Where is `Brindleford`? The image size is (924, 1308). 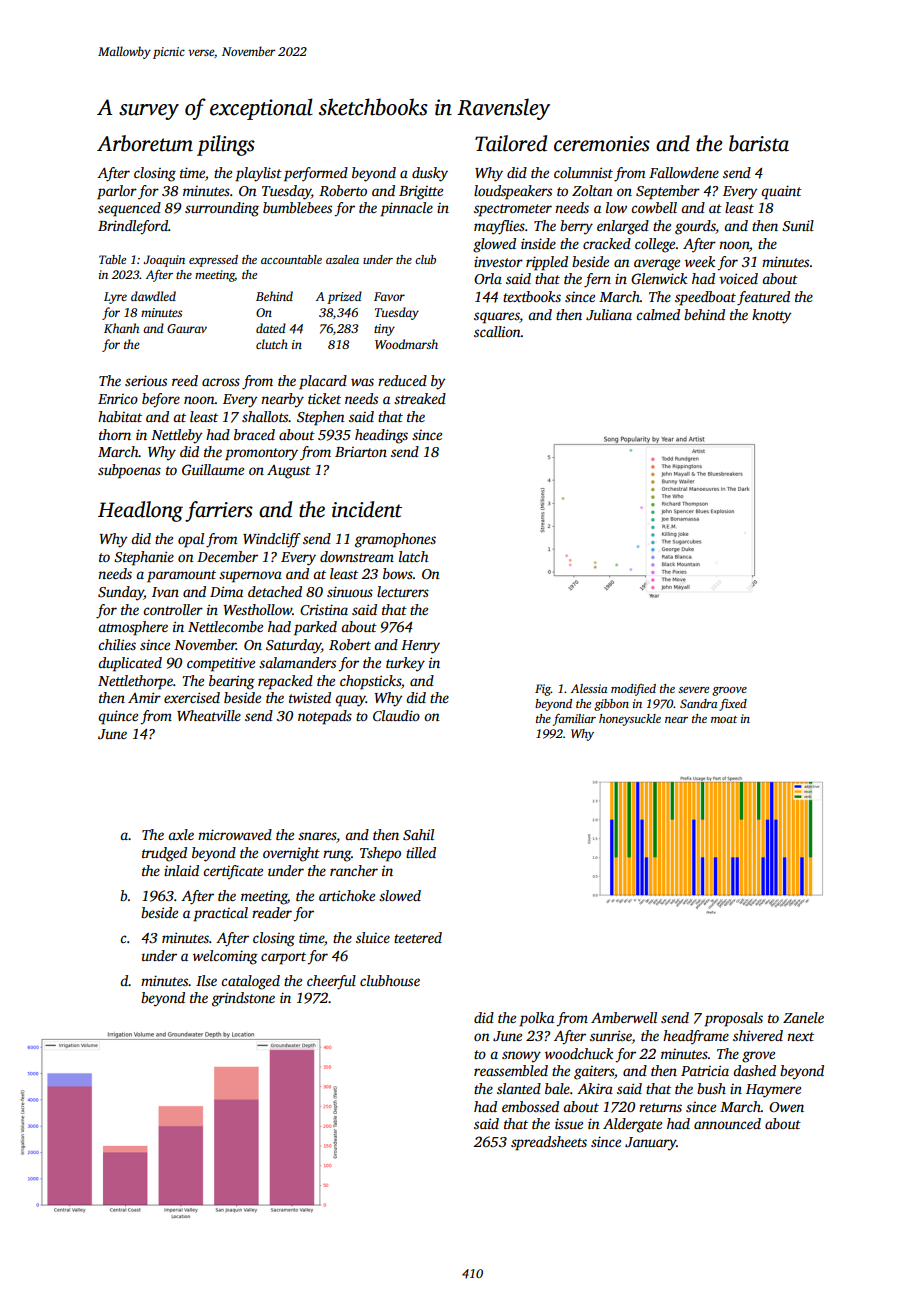
Brindleford is located at coordinates (133, 227).
